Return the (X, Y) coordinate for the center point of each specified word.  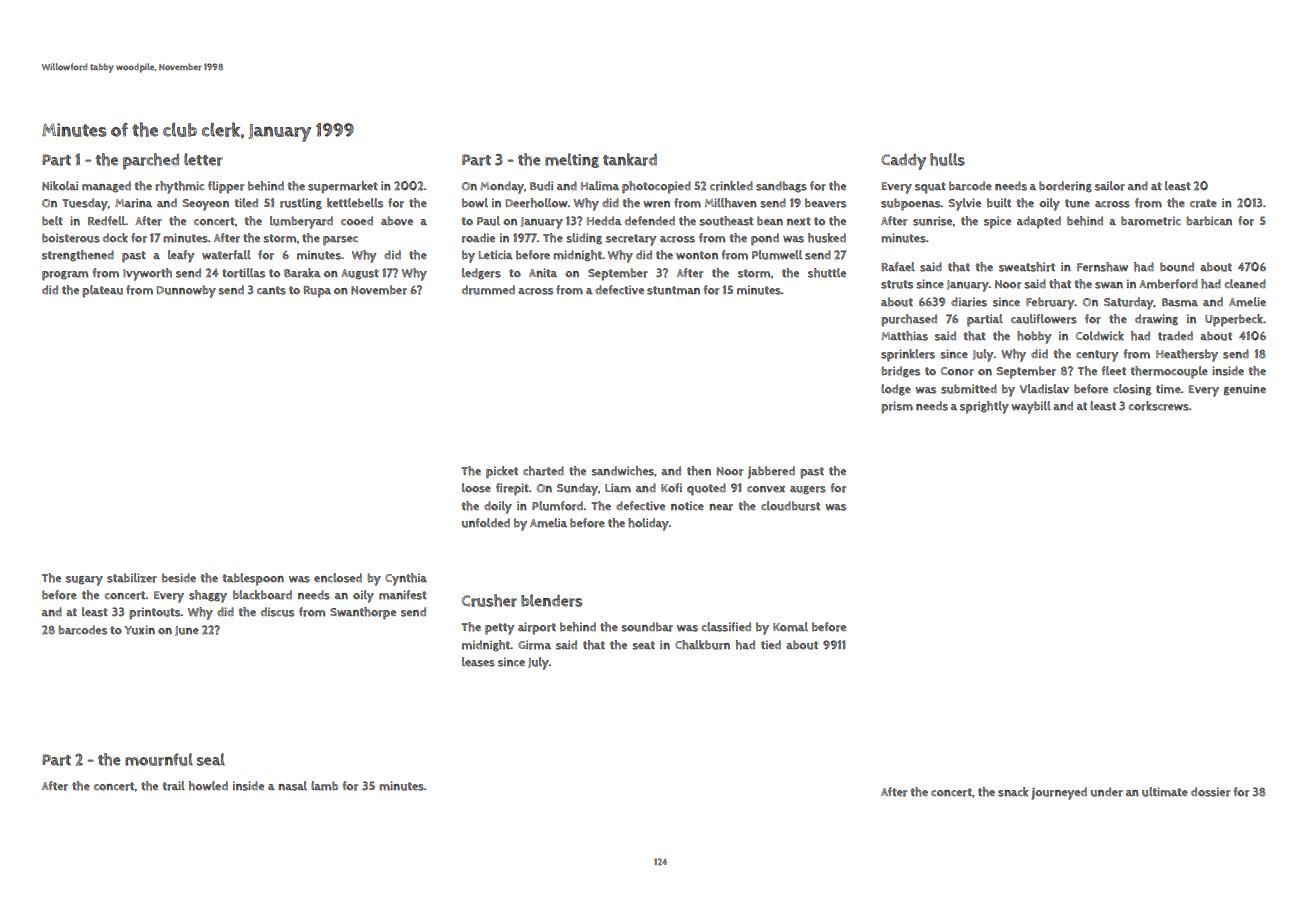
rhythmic (179, 187)
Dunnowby (186, 291)
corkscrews (1159, 406)
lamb (324, 786)
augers (808, 490)
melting (572, 160)
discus (277, 612)
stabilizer (132, 578)
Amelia (548, 523)
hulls (947, 159)
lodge (896, 390)
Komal (790, 627)
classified (726, 627)
